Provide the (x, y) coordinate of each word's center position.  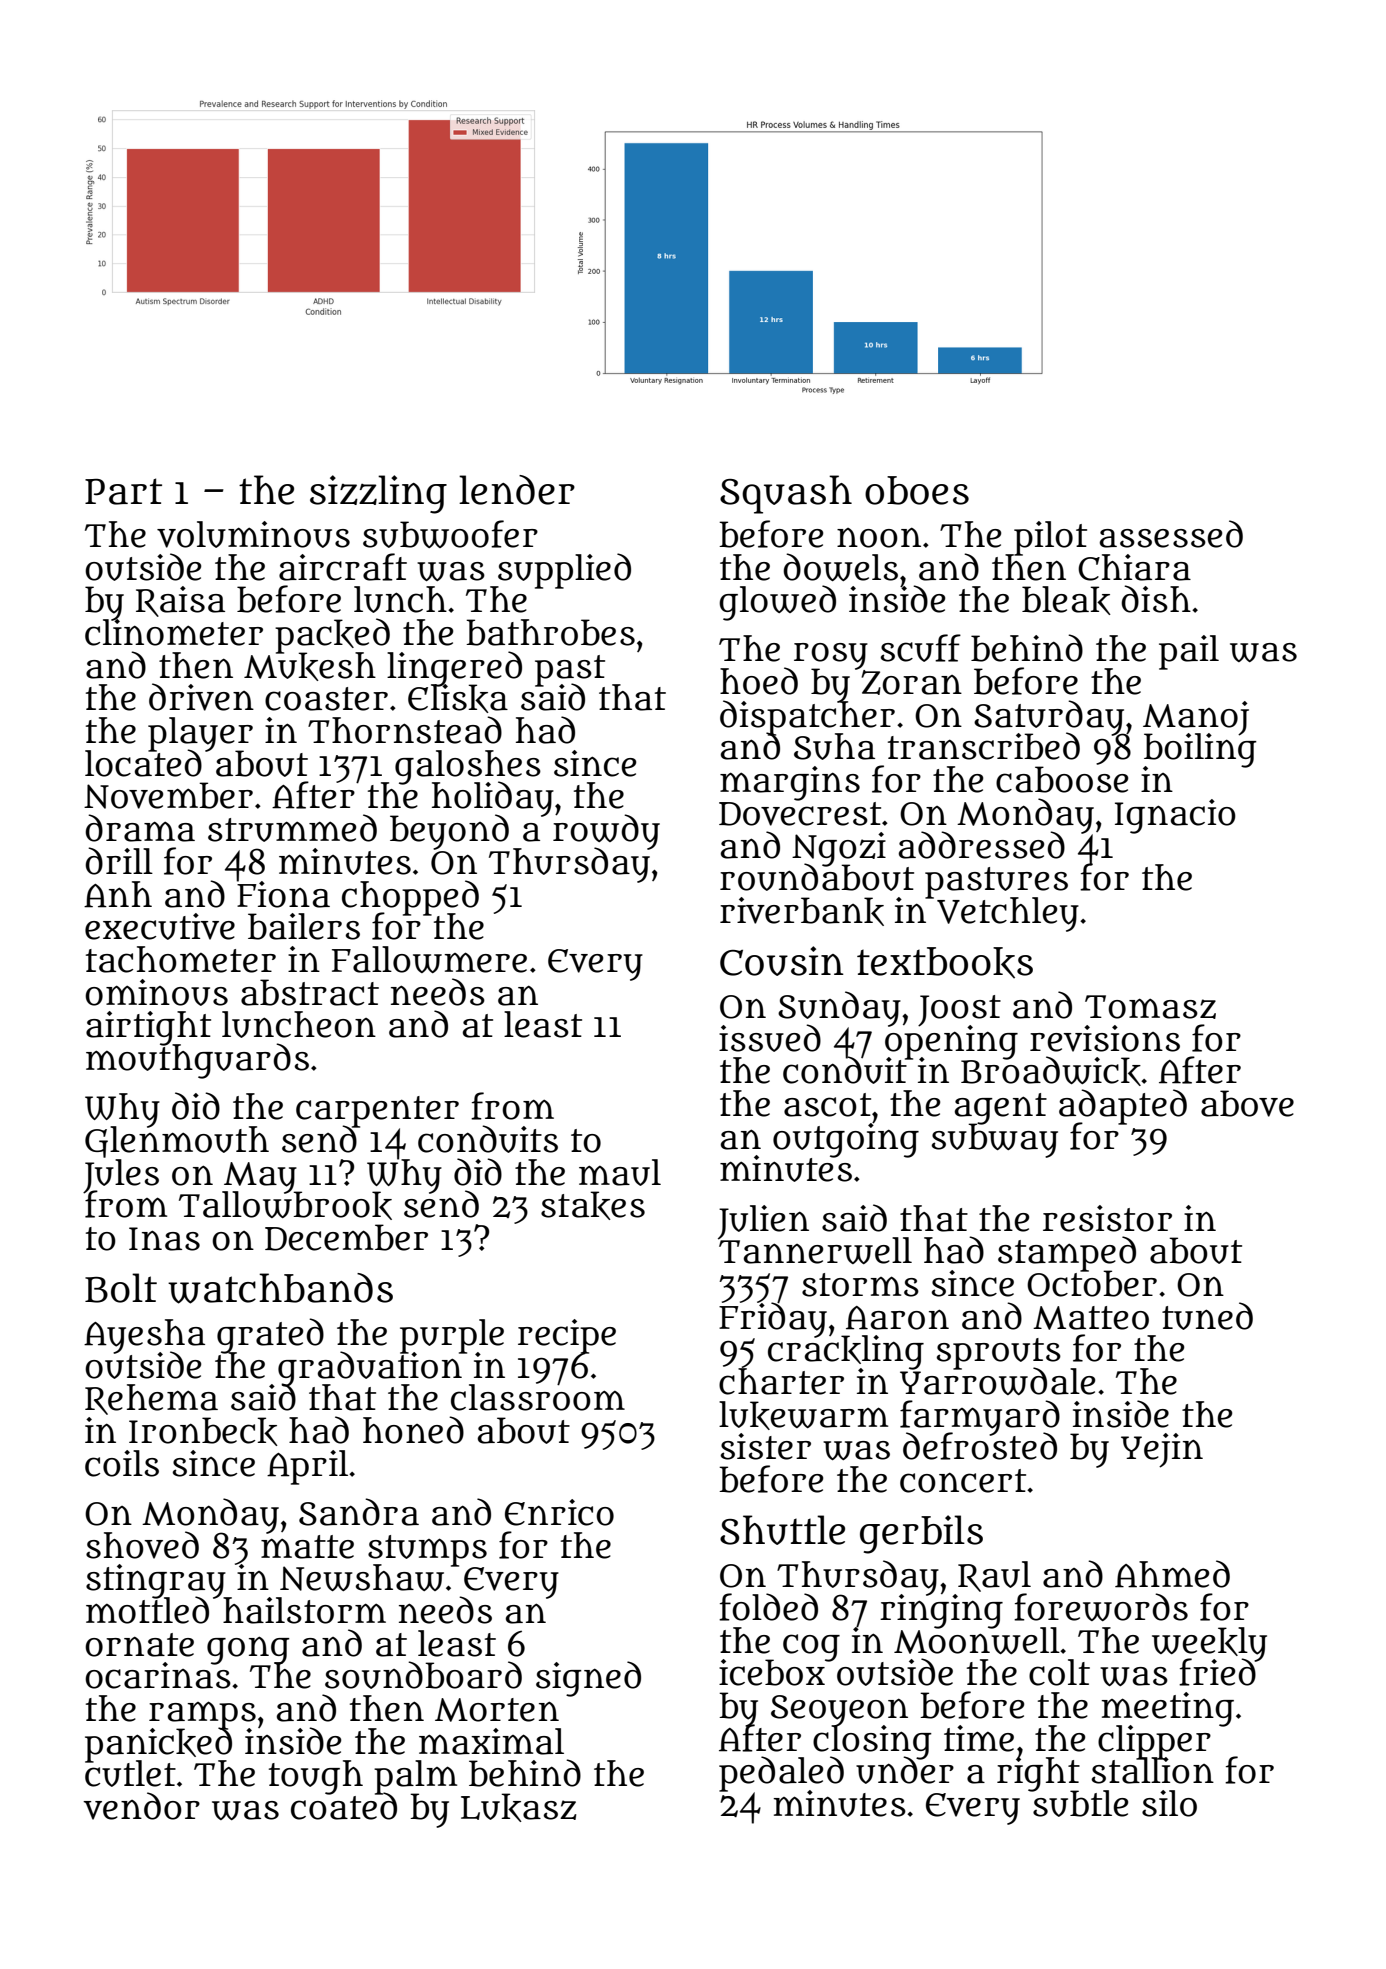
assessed (1171, 534)
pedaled (781, 1773)
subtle (1079, 1804)
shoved (142, 1545)
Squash (786, 494)
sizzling (378, 494)
